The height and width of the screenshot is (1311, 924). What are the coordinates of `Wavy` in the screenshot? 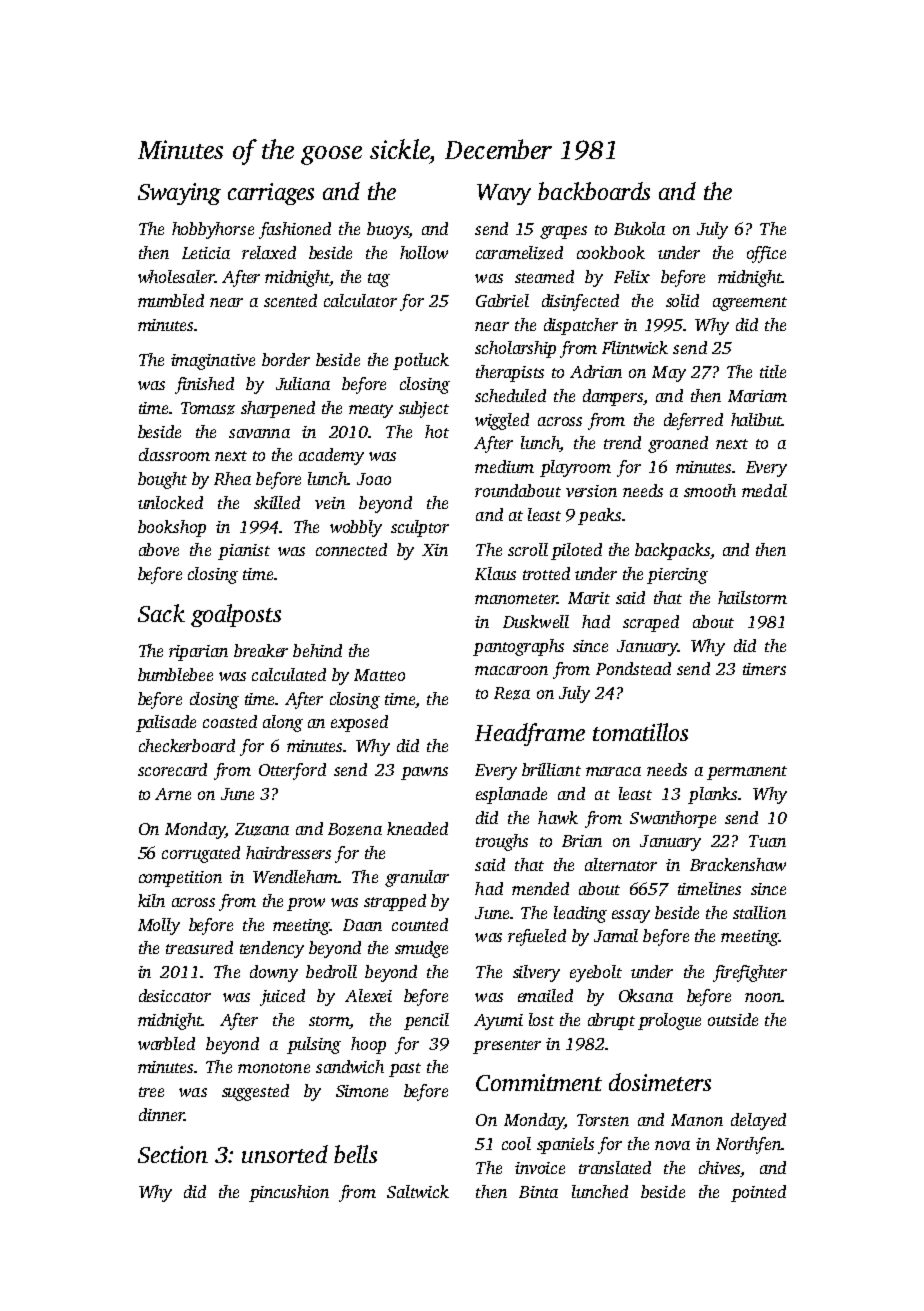 It's located at (504, 194).
